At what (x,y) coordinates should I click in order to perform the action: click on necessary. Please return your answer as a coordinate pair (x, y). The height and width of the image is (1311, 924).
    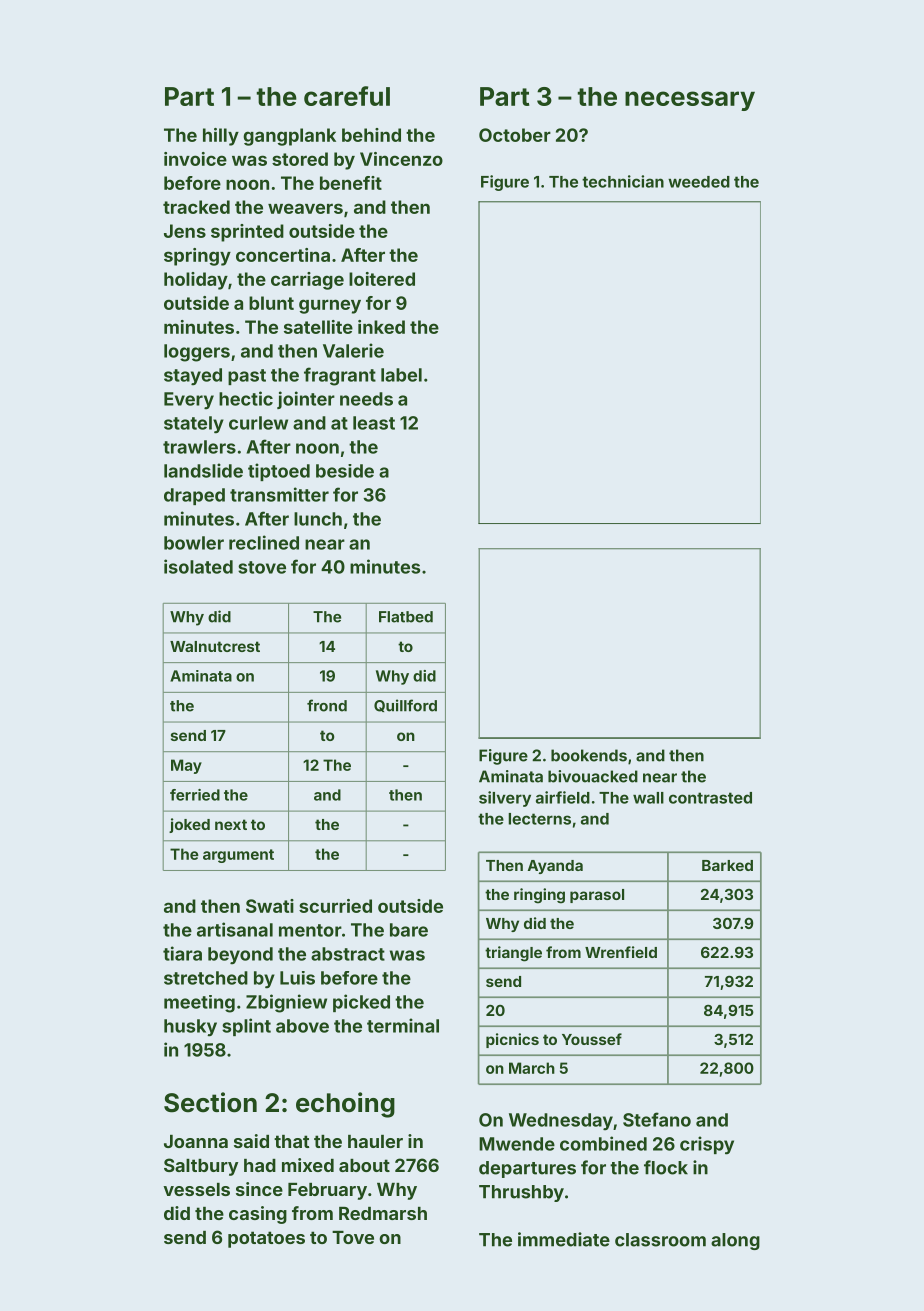
    Looking at the image, I should click on (690, 101).
